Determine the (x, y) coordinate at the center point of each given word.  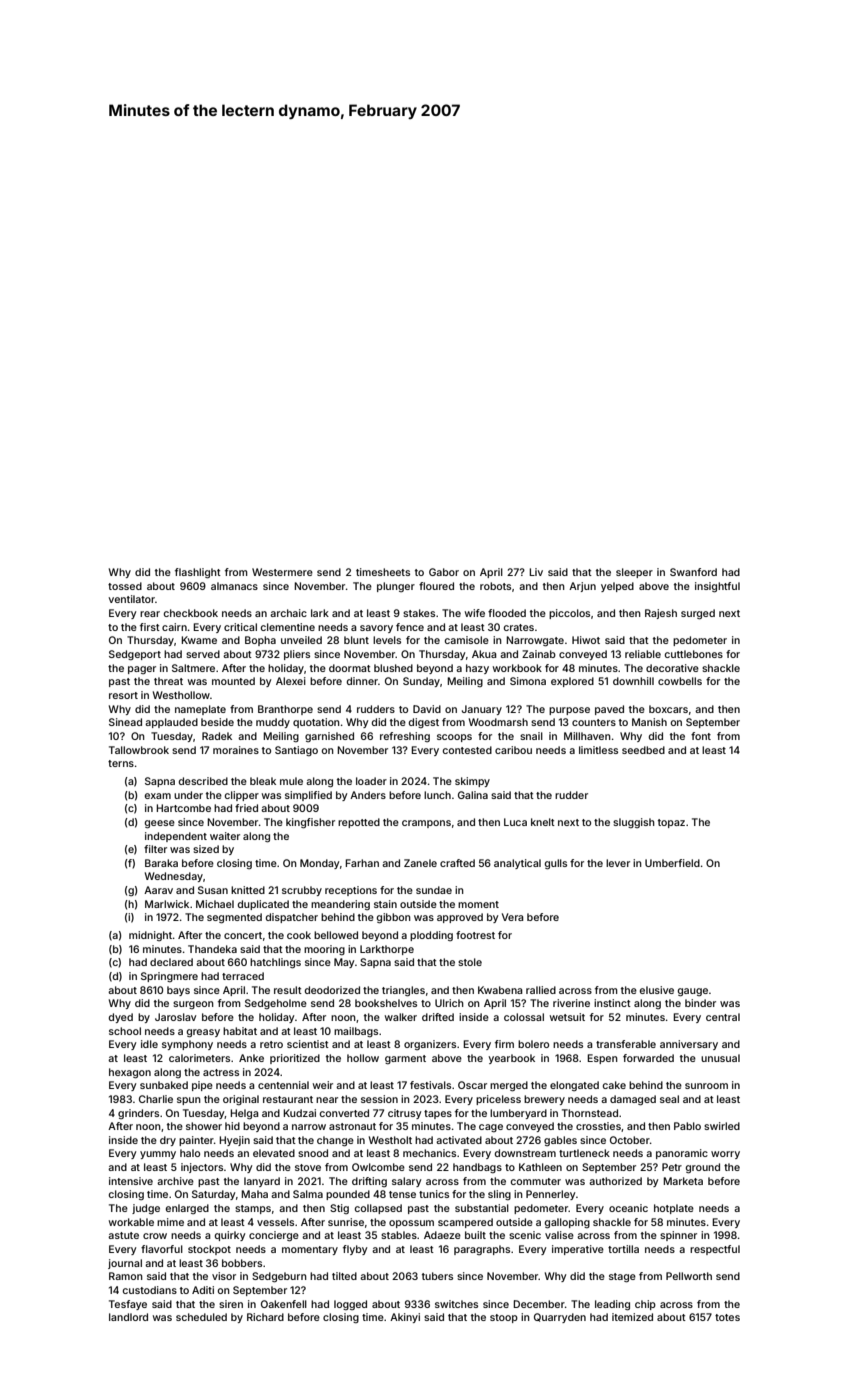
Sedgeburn (279, 1277)
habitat (240, 1031)
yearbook (511, 1059)
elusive (657, 990)
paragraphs (482, 1250)
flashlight (198, 573)
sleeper (634, 573)
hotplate (674, 1209)
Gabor (444, 572)
